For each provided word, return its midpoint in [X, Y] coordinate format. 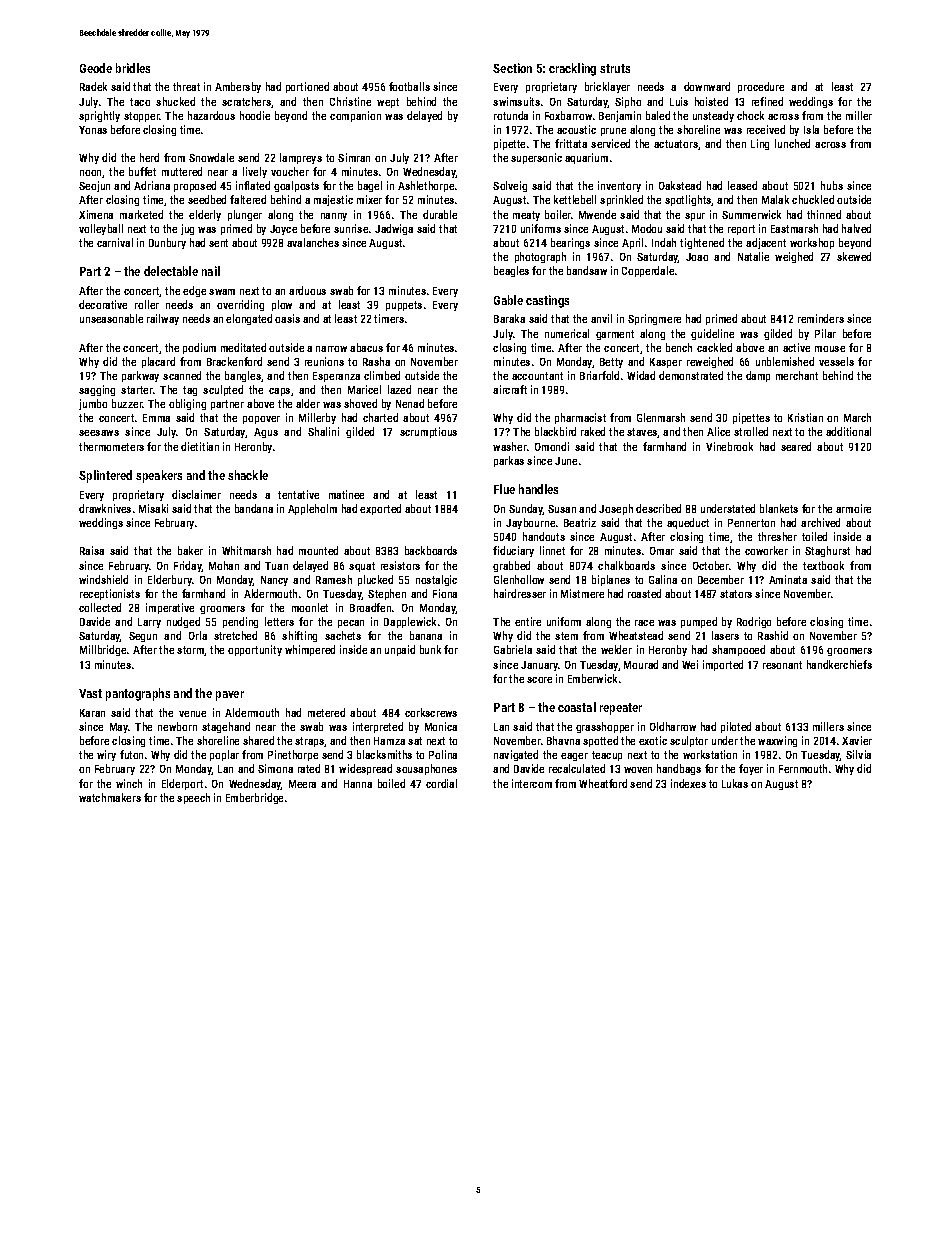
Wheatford [603, 783]
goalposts [296, 186]
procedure [761, 87]
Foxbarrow [568, 115]
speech [193, 798]
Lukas [735, 783]
